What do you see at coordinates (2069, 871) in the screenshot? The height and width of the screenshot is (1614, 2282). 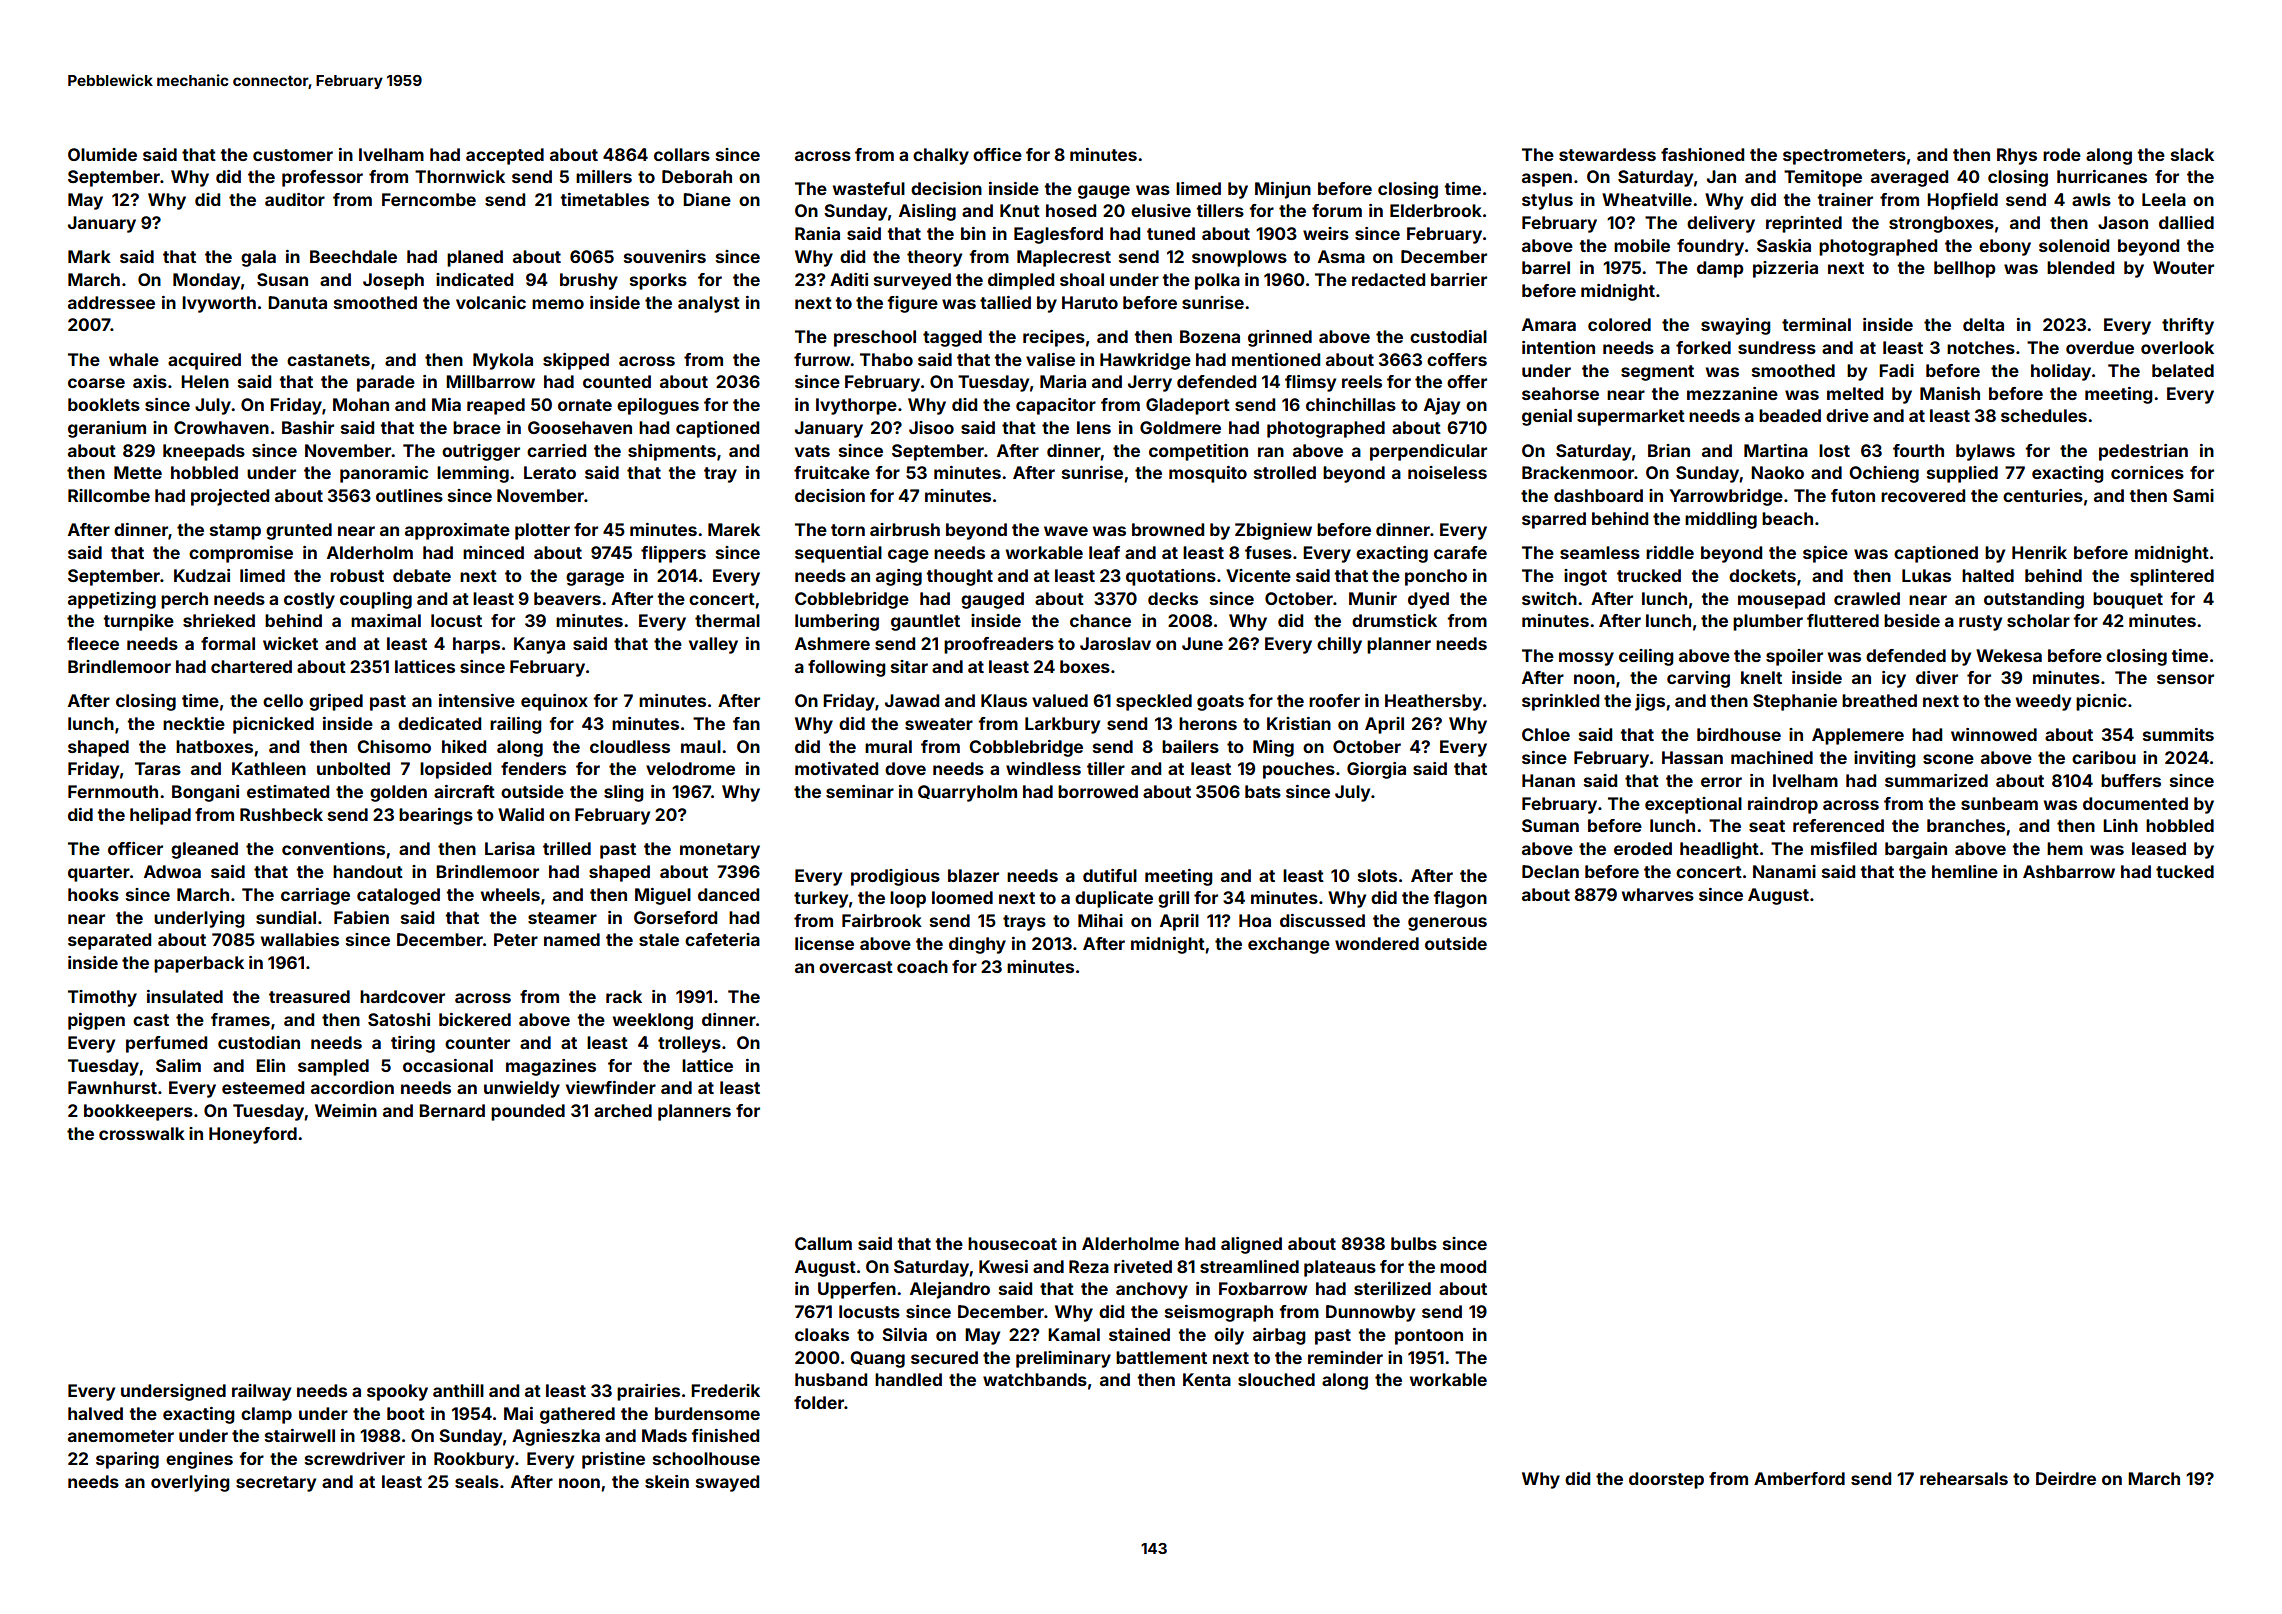 I see `Ashbarrow` at bounding box center [2069, 871].
